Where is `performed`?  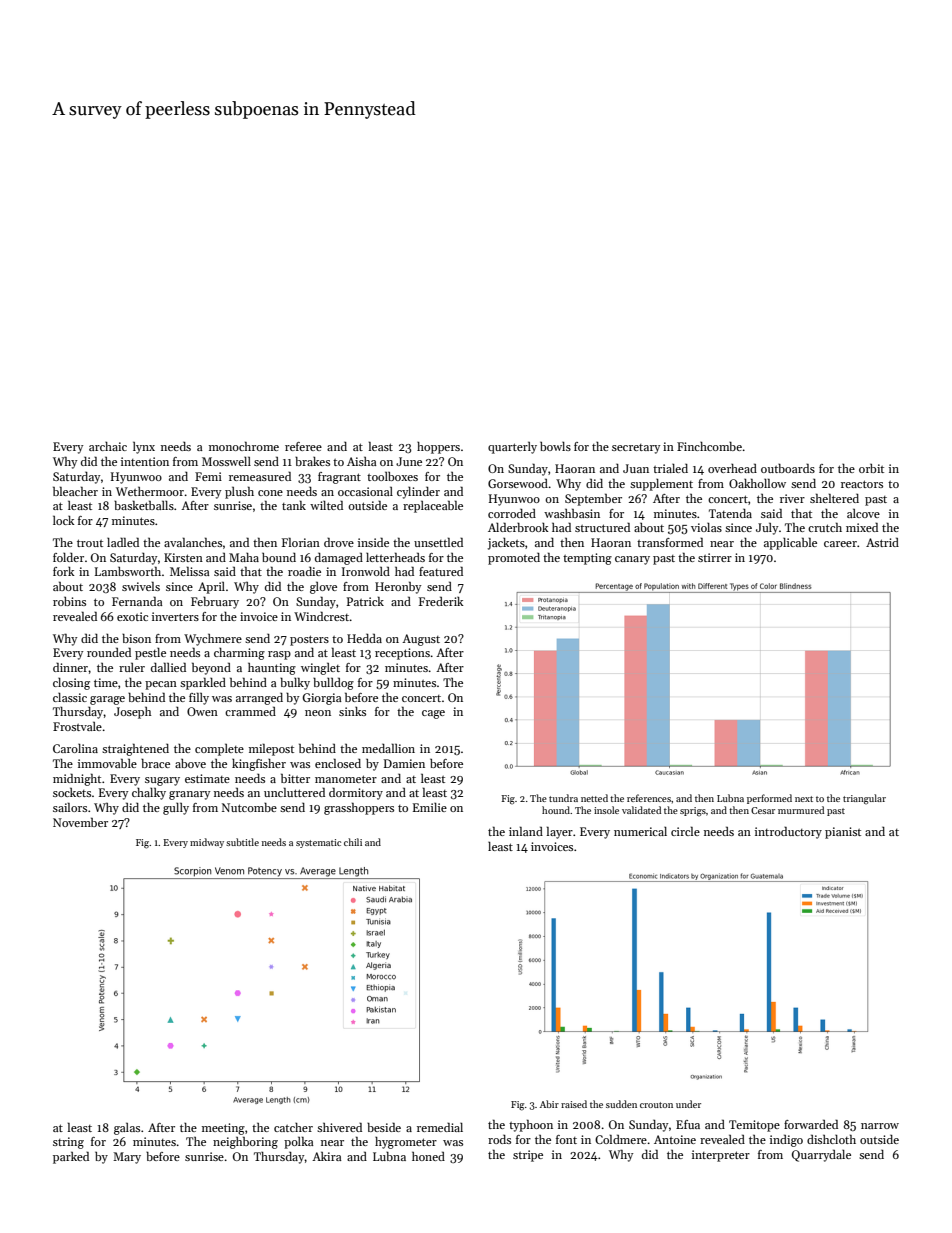
performed is located at coordinates (769, 799).
